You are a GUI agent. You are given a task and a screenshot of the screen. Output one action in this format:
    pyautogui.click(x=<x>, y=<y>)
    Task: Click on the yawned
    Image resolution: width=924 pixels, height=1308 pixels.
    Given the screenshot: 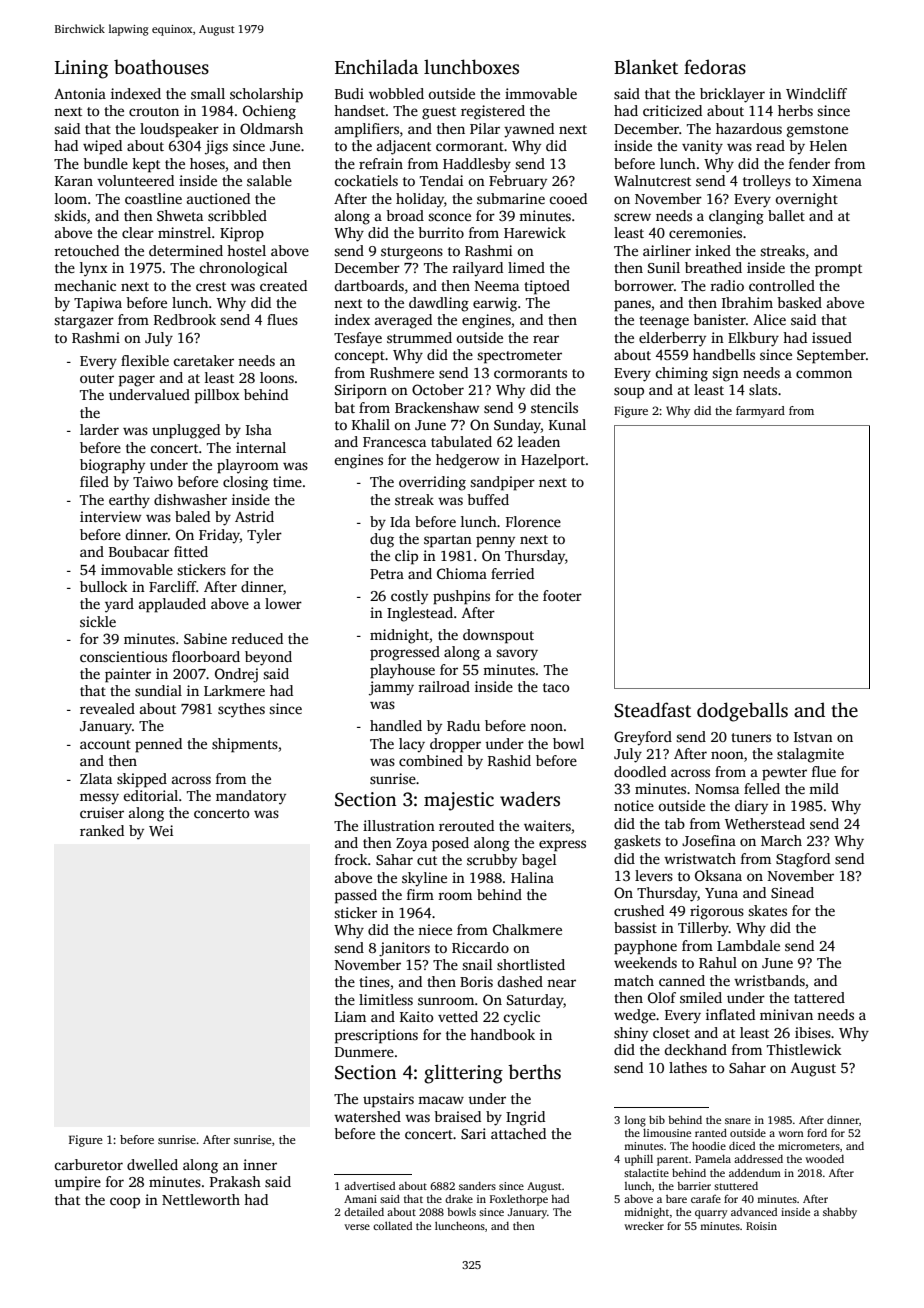 What is the action you would take?
    pyautogui.click(x=529, y=130)
